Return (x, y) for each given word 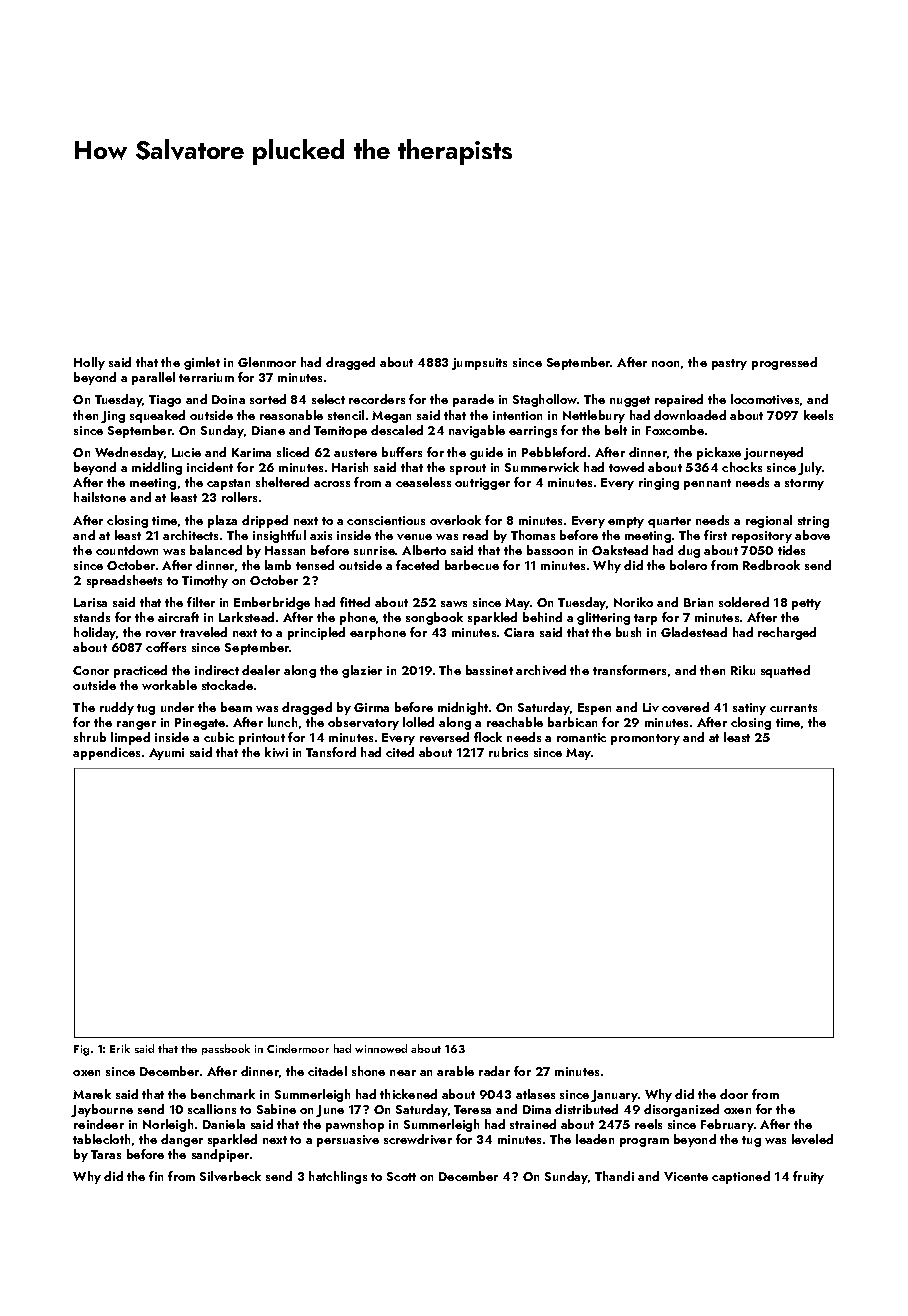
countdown (127, 550)
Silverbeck (230, 1176)
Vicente (686, 1176)
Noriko (633, 602)
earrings (533, 432)
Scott (401, 1176)
